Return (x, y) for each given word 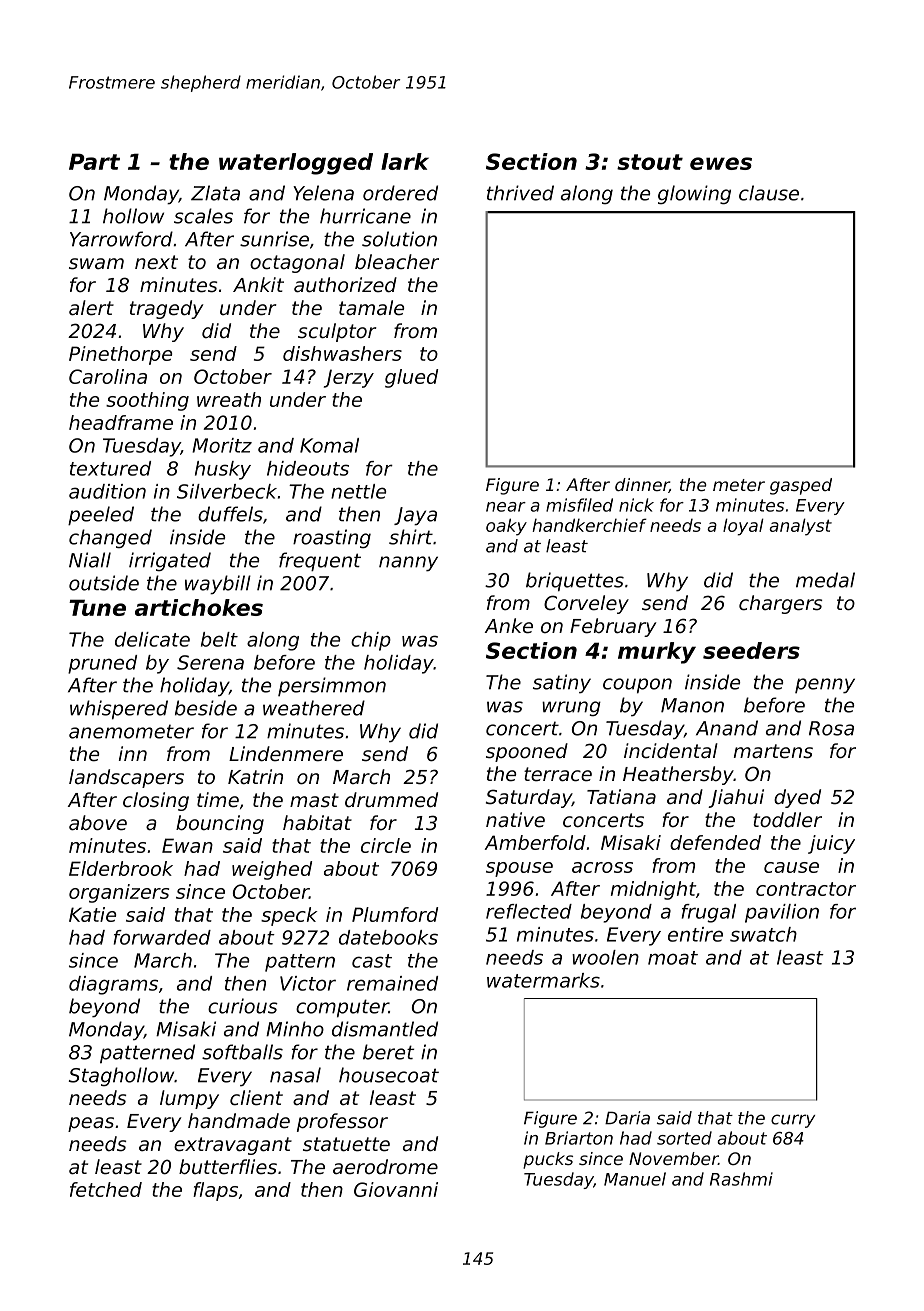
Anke (509, 626)
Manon (692, 705)
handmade (239, 1121)
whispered (119, 710)
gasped (801, 486)
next (156, 262)
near (506, 507)
